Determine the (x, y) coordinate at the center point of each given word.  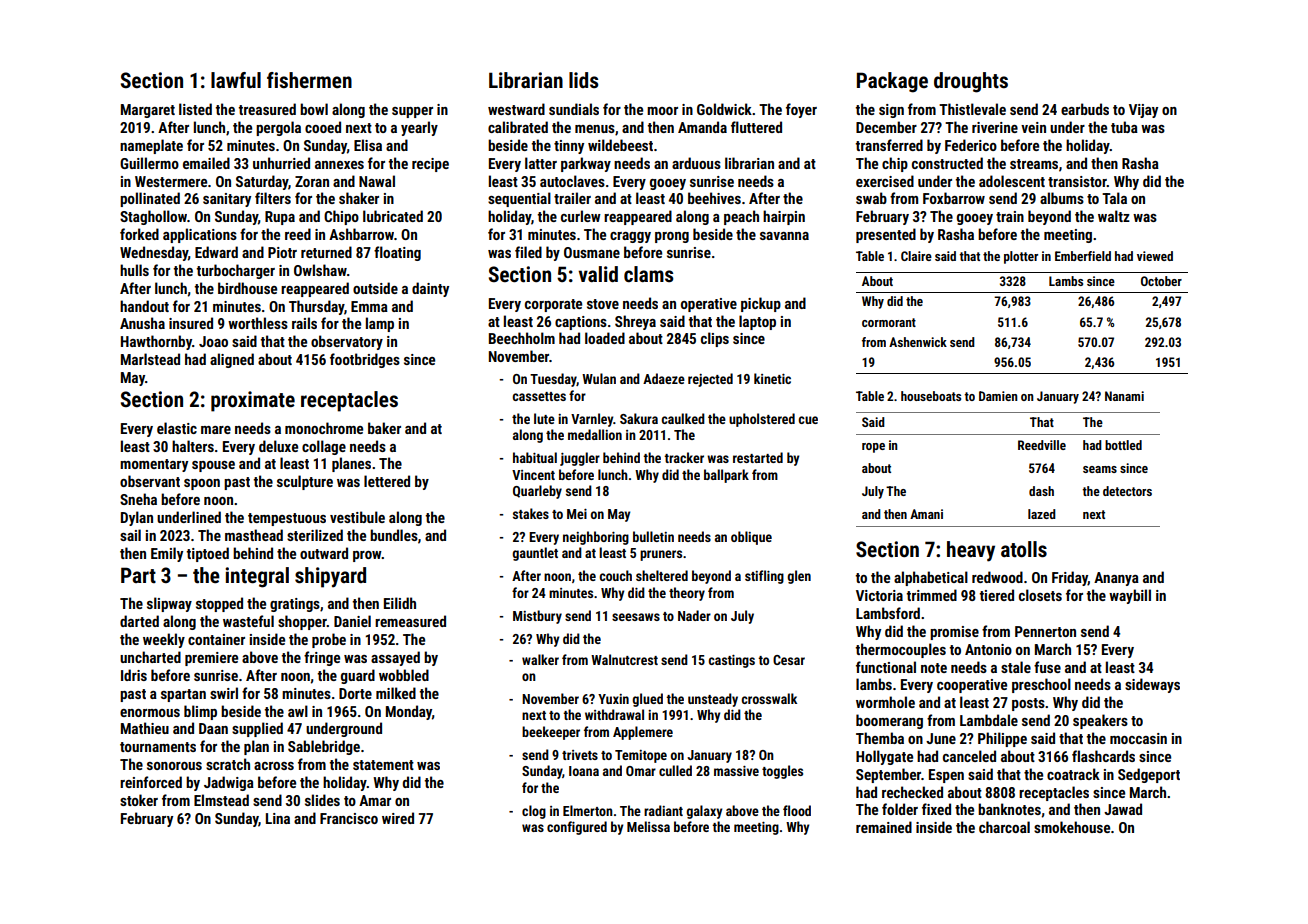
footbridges (365, 360)
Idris (134, 675)
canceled (969, 756)
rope (873, 448)
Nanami (1124, 396)
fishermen (309, 80)
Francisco (349, 818)
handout (144, 306)
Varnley (592, 420)
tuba (1124, 127)
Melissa (648, 826)
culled (675, 770)
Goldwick (724, 109)
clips (715, 339)
